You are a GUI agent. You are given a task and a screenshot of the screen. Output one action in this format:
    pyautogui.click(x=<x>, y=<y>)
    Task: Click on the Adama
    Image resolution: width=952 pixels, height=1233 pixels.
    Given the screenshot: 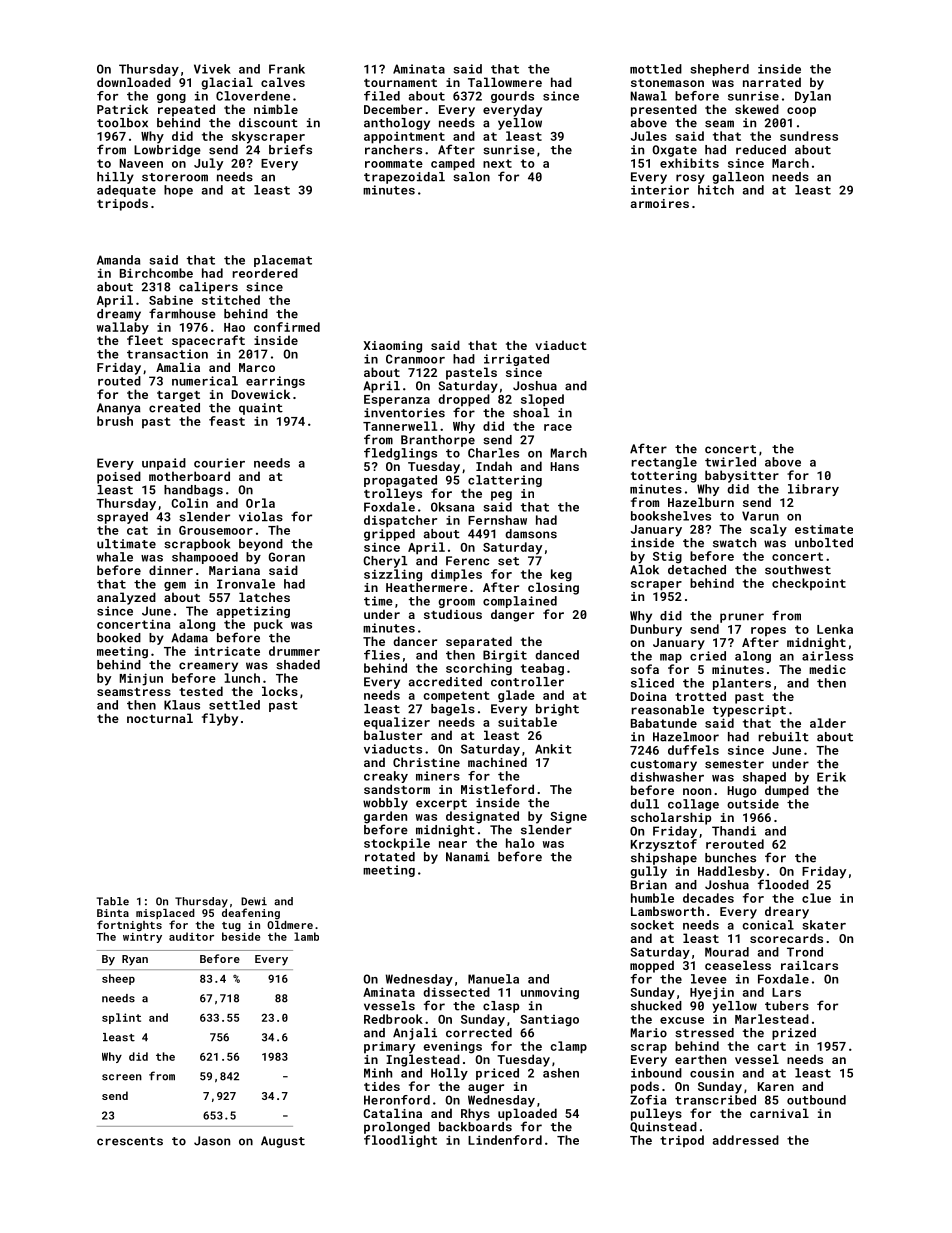 What is the action you would take?
    pyautogui.click(x=189, y=638)
